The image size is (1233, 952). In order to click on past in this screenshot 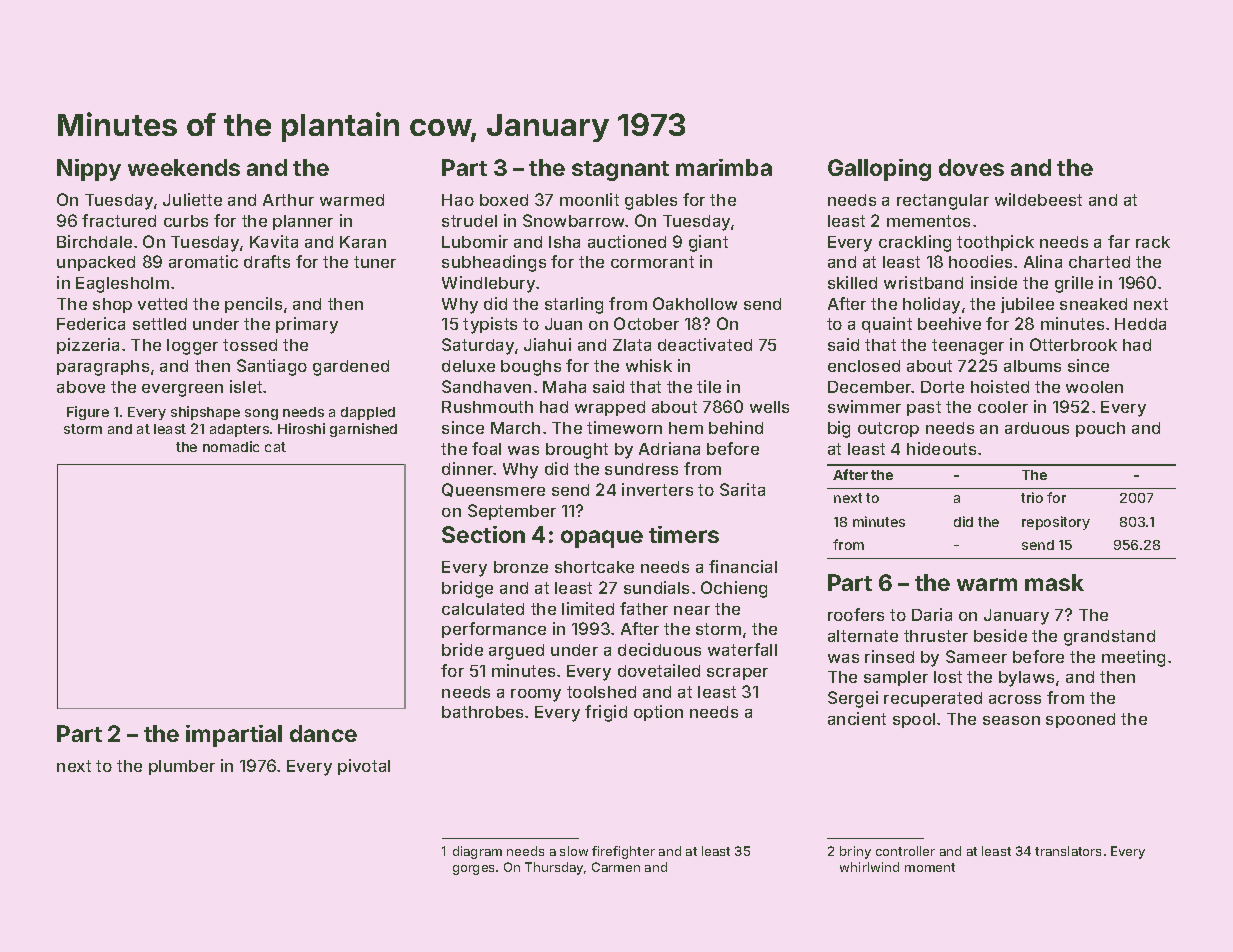, I will do `click(924, 408)`.
